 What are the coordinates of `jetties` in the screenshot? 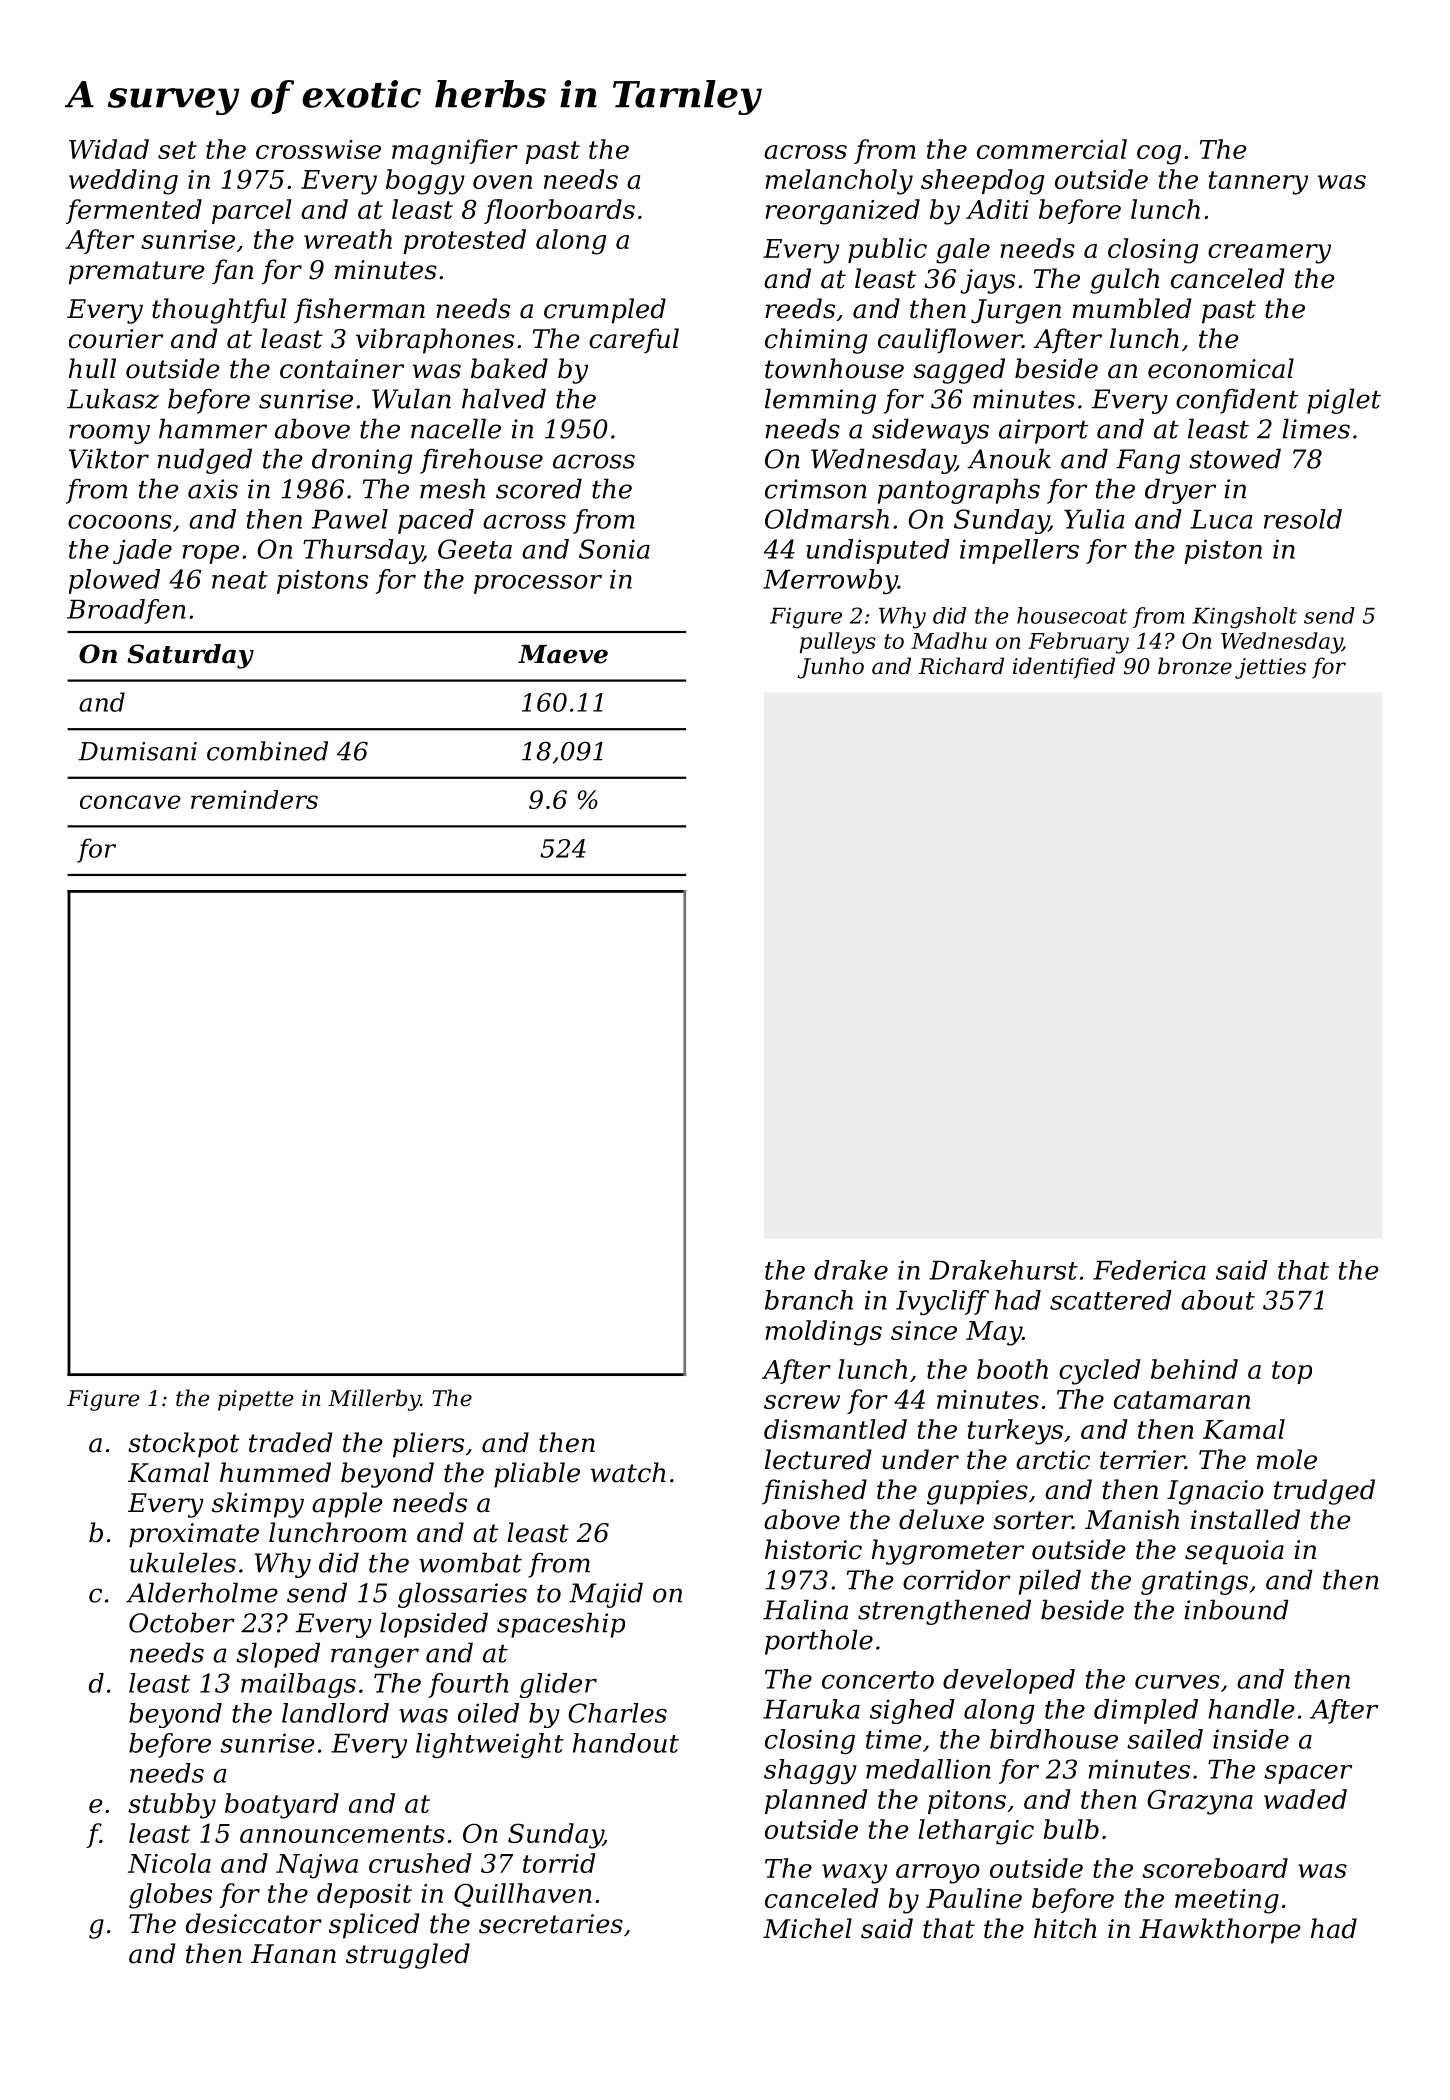 It's located at (1270, 668).
